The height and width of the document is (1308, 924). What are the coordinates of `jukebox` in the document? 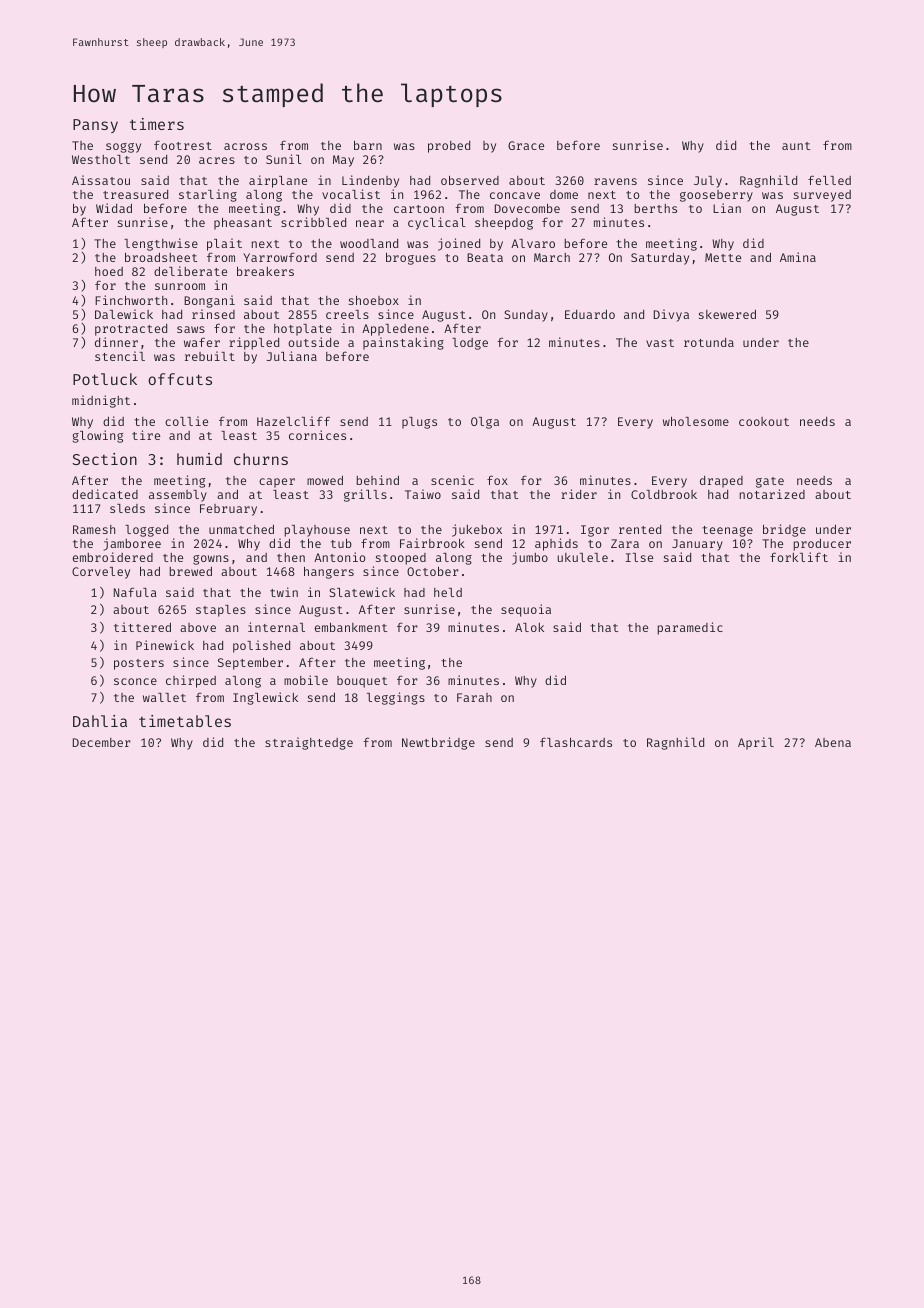 It's located at (477, 530).
